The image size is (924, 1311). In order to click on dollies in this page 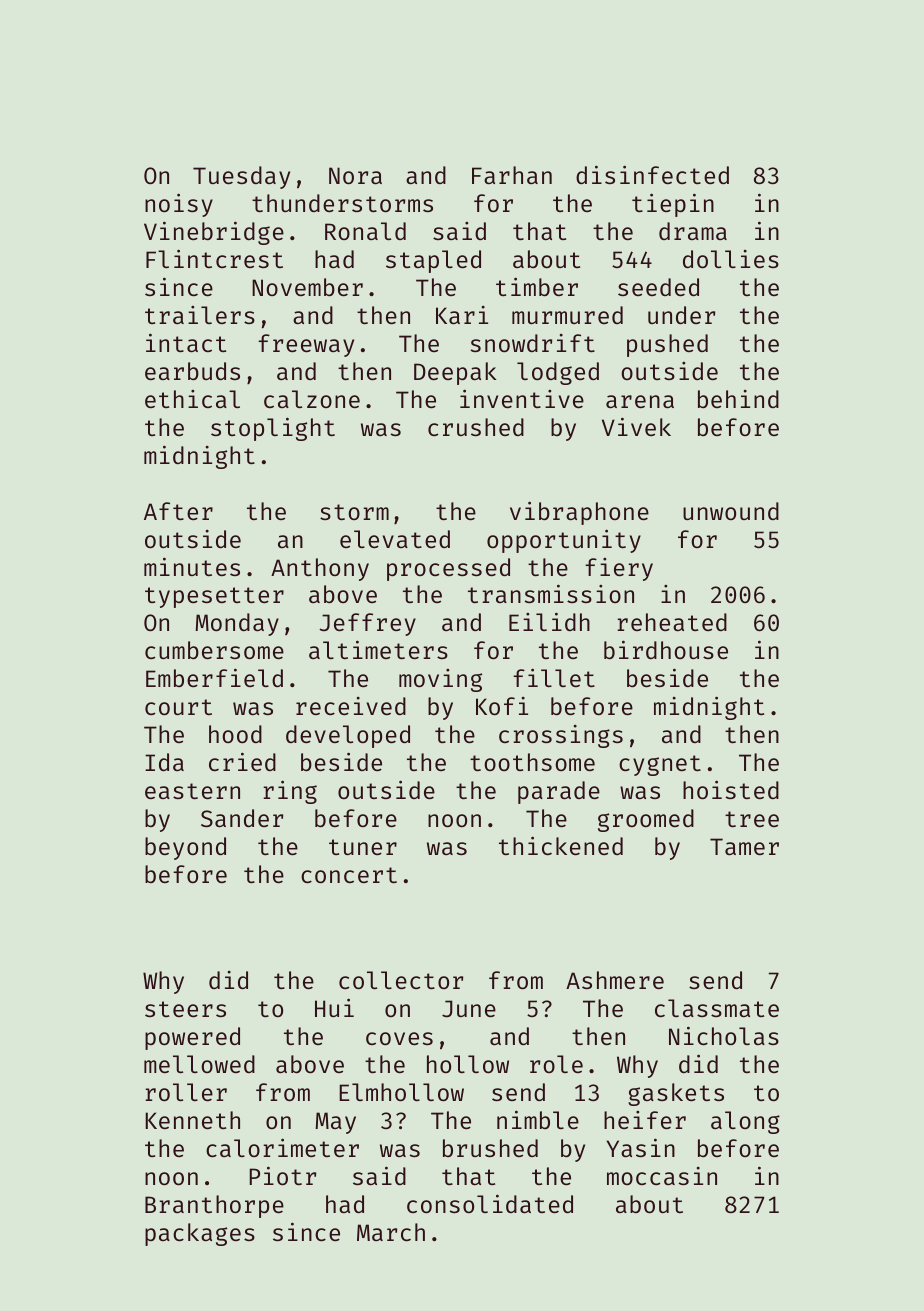, I will do `click(731, 259)`.
